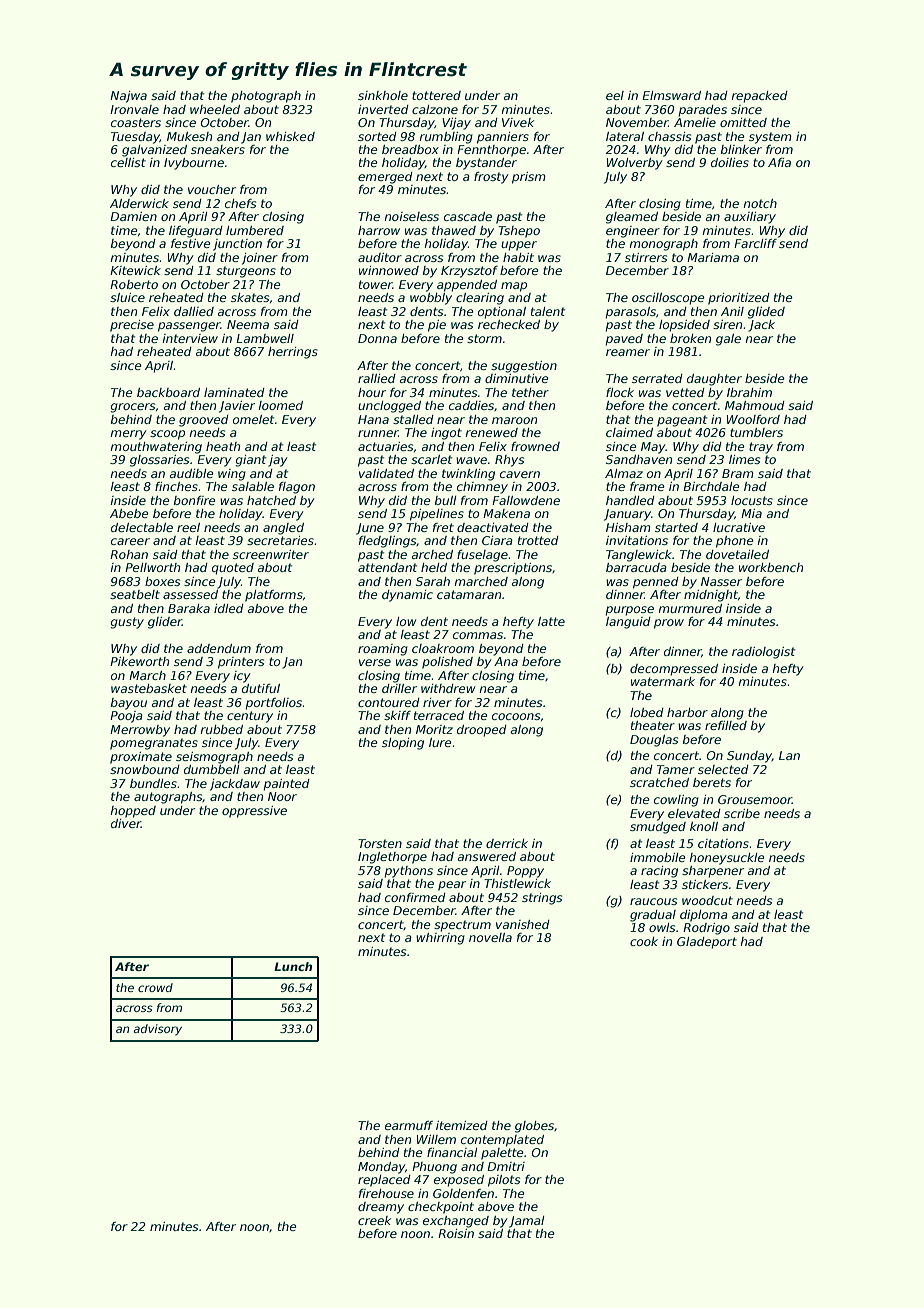  What do you see at coordinates (374, 1220) in the image?
I see `creek` at bounding box center [374, 1220].
